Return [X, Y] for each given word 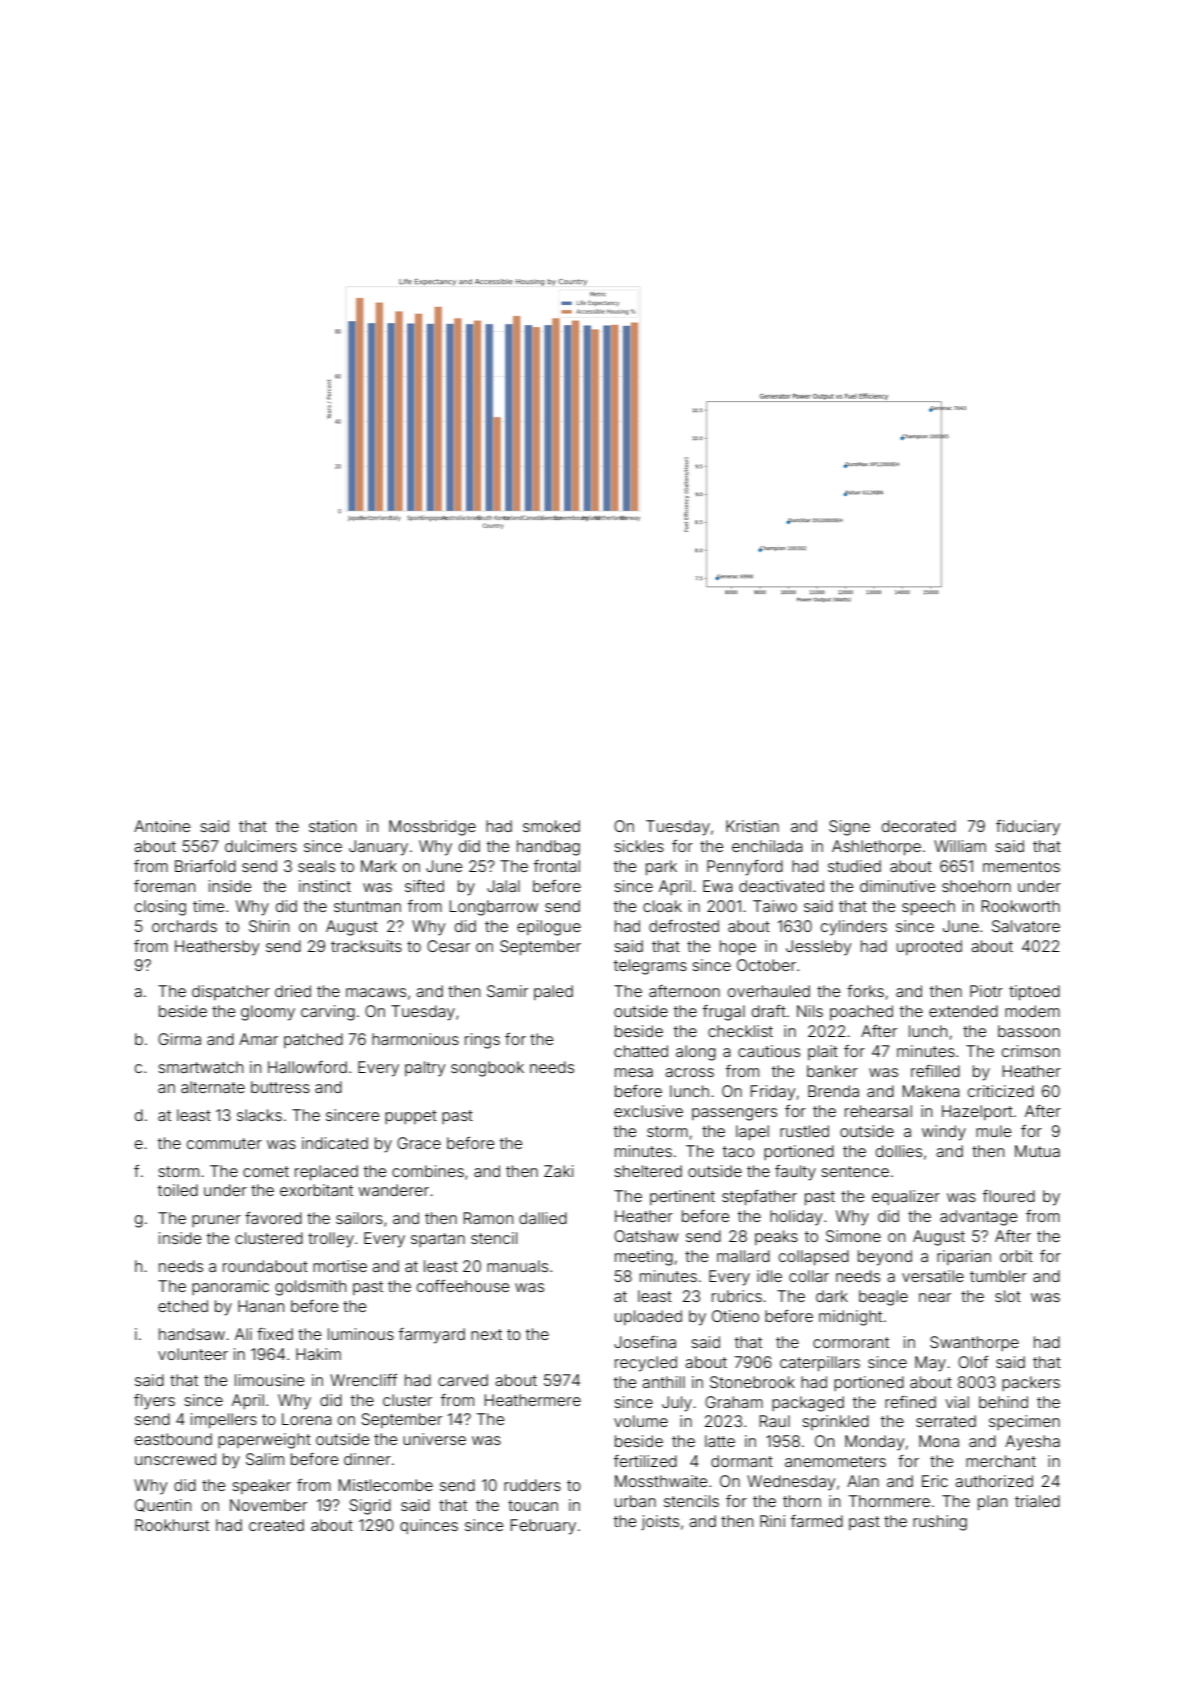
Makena [931, 1091]
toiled [178, 1190]
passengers [734, 1114]
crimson [1031, 1051]
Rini [772, 1521]
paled [553, 992]
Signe [849, 828]
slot [1008, 1296]
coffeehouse [463, 1286]
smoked [551, 826]
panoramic [230, 1287]
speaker [261, 1486]
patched [313, 1040]
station [332, 826]
